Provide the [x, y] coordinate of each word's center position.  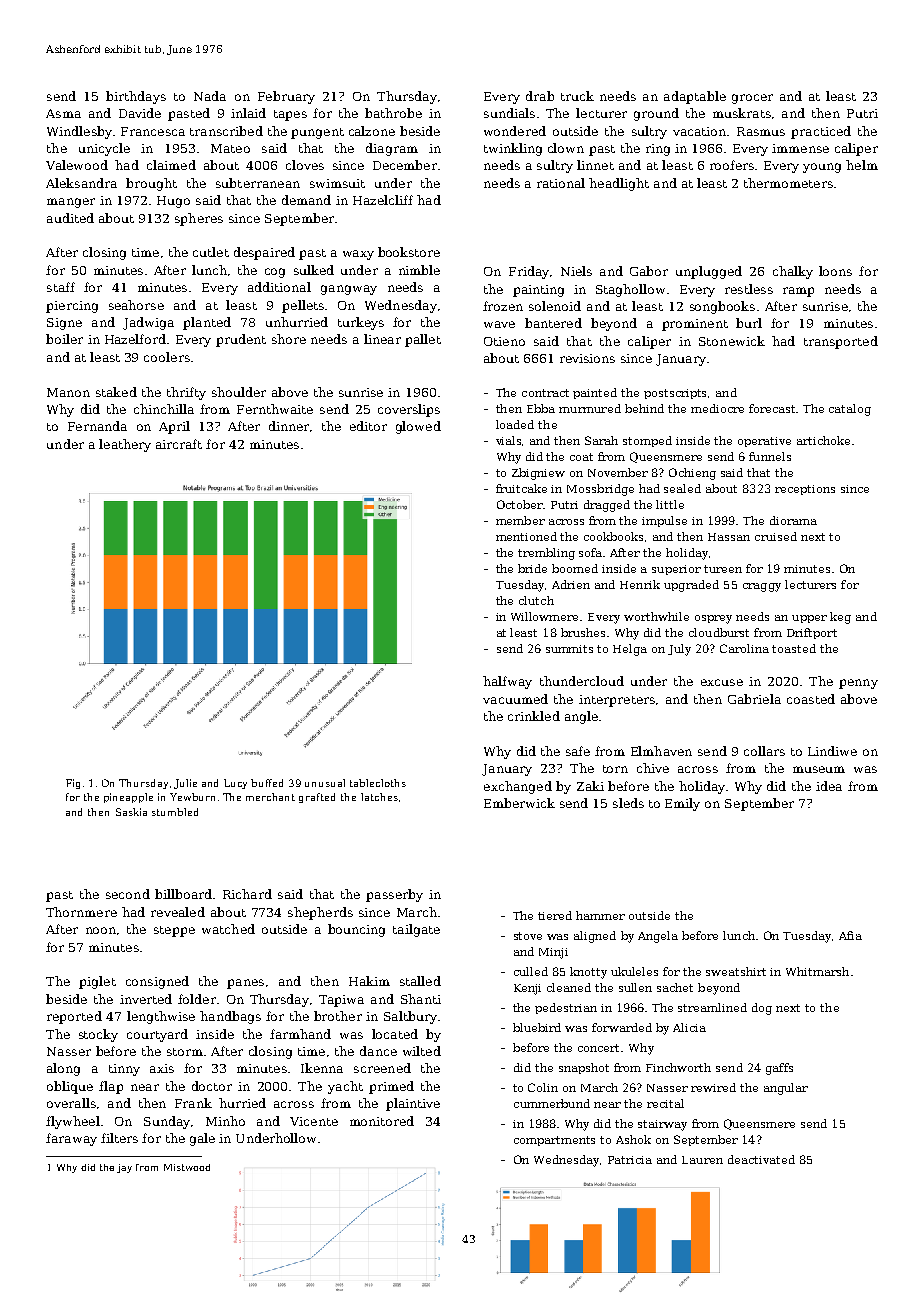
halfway [507, 682]
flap [111, 1087]
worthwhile [656, 616]
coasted [811, 699]
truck [577, 96]
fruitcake [521, 488]
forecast [773, 408]
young [822, 168]
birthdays [136, 97]
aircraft [179, 444]
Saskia [131, 812]
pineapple [128, 798]
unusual [325, 783]
